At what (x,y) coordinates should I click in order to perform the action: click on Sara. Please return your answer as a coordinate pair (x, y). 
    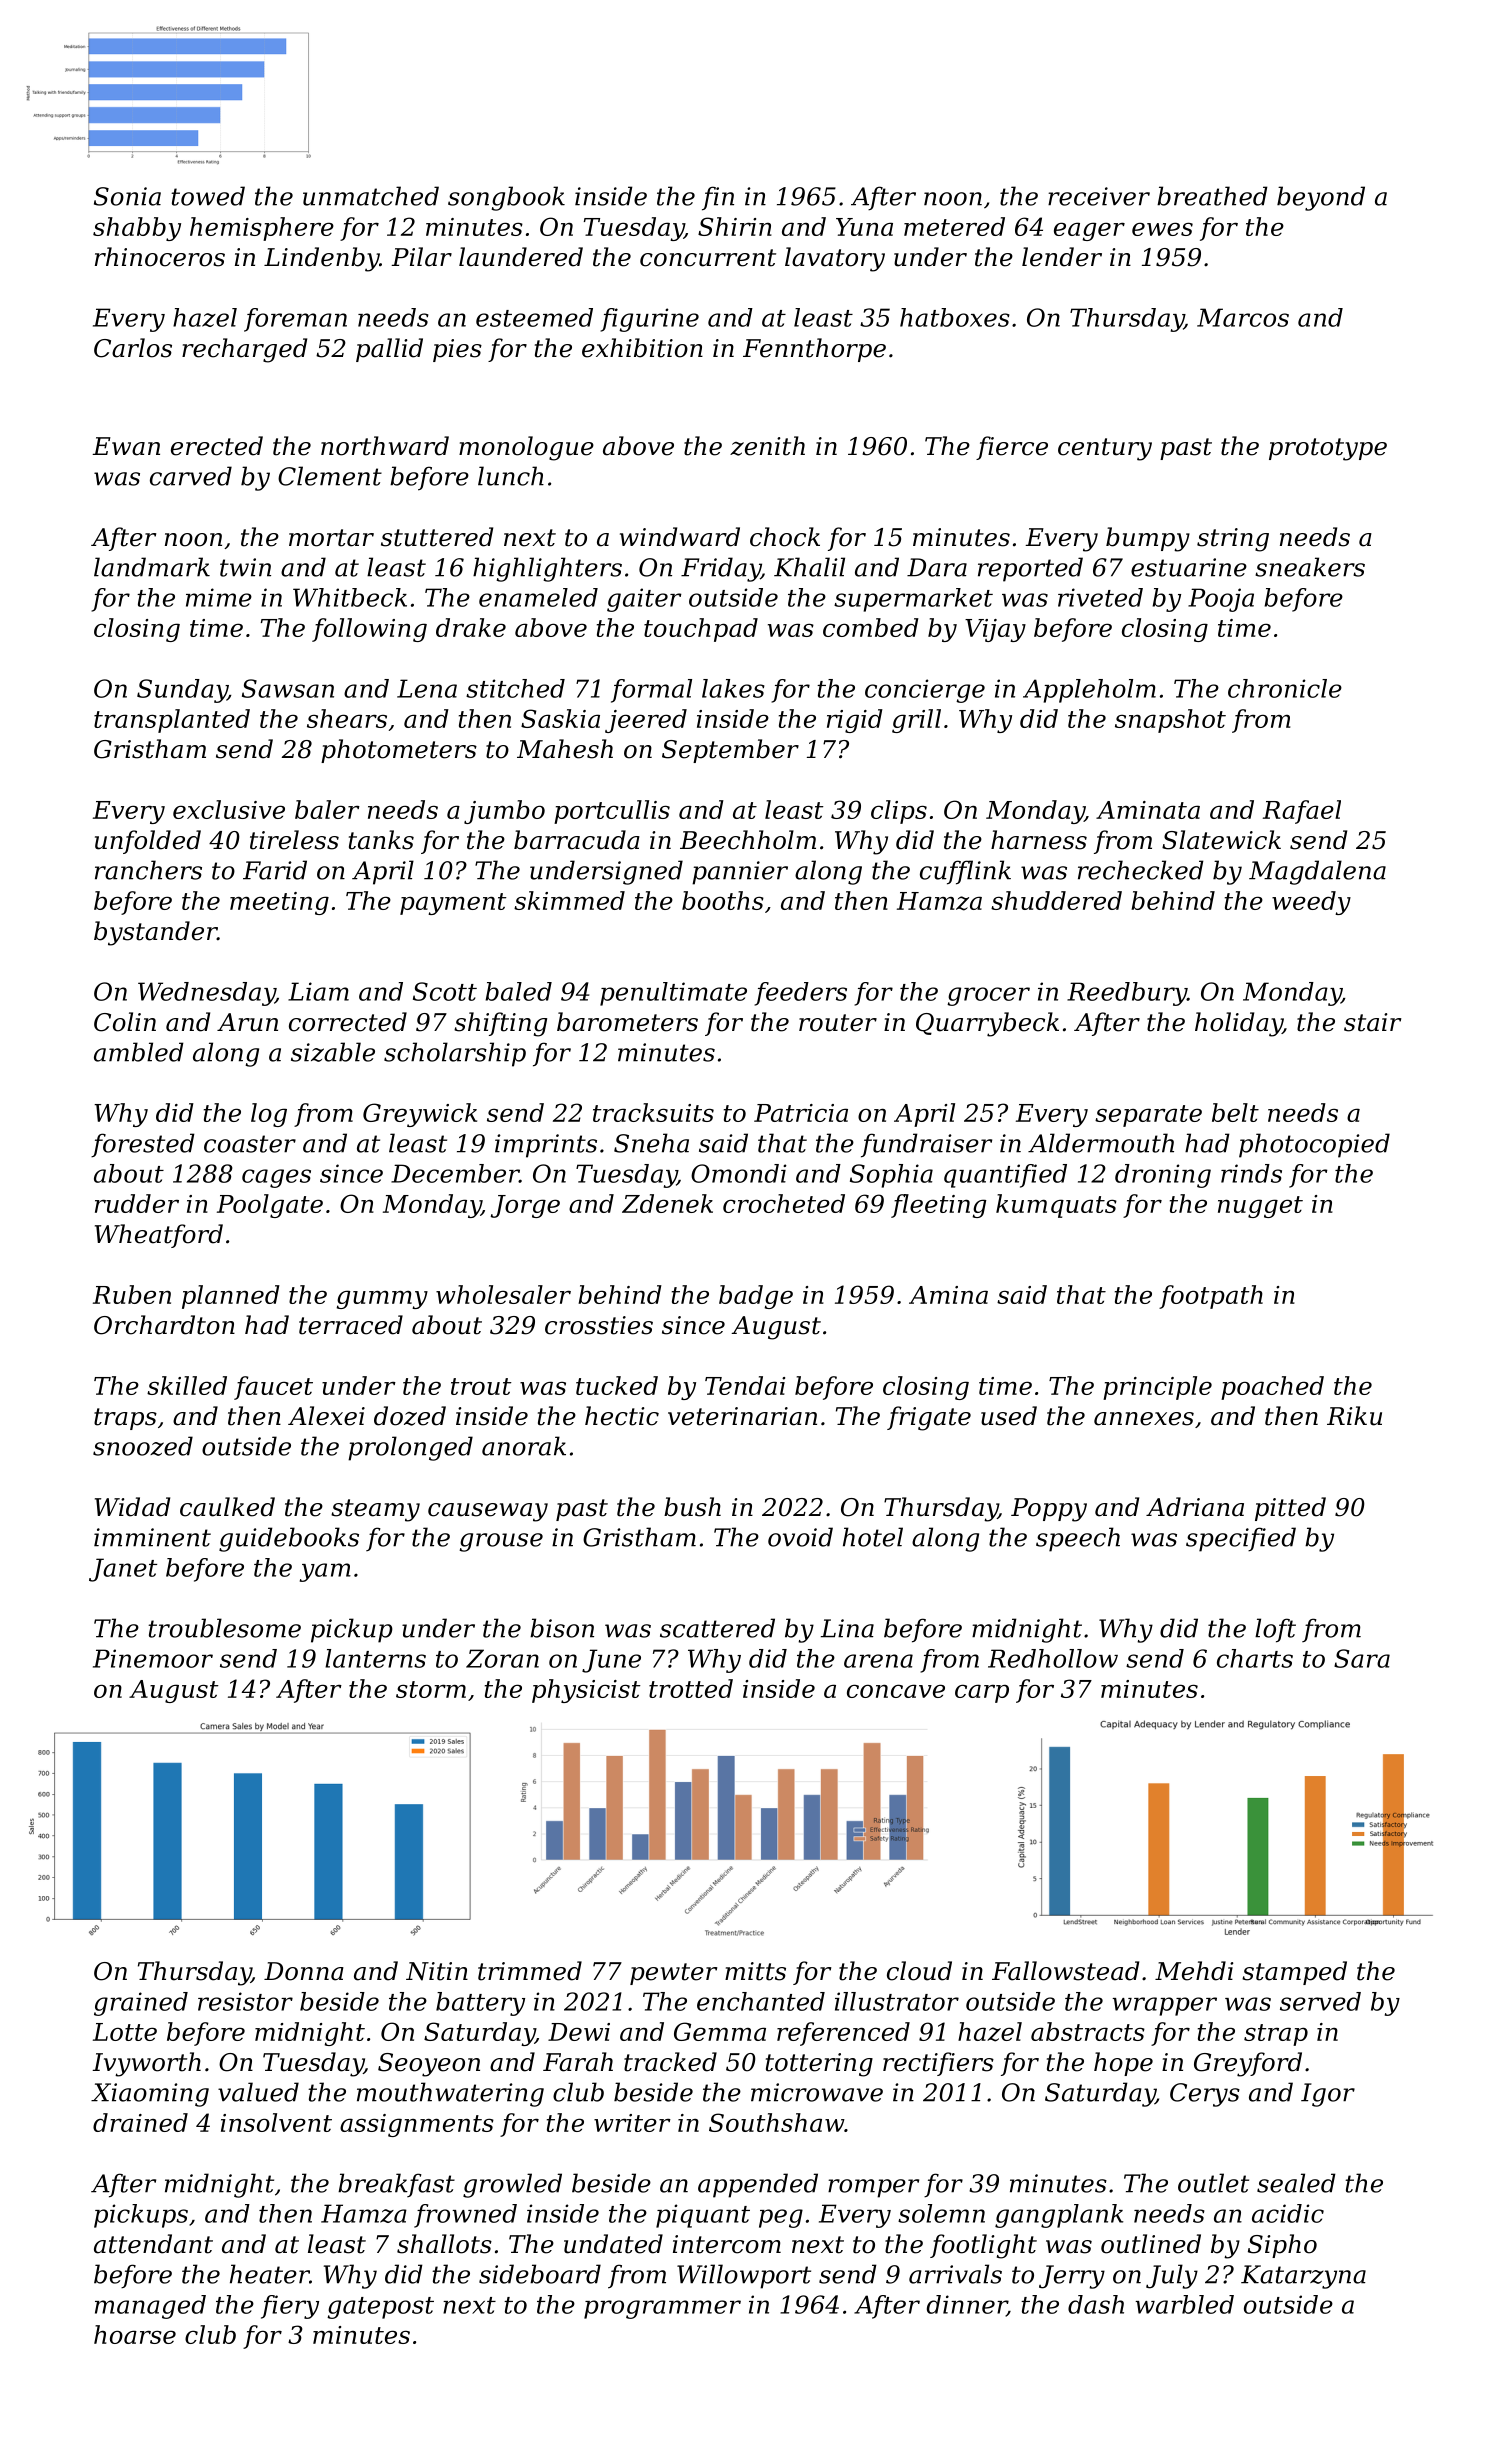
    Looking at the image, I should click on (1362, 1658).
